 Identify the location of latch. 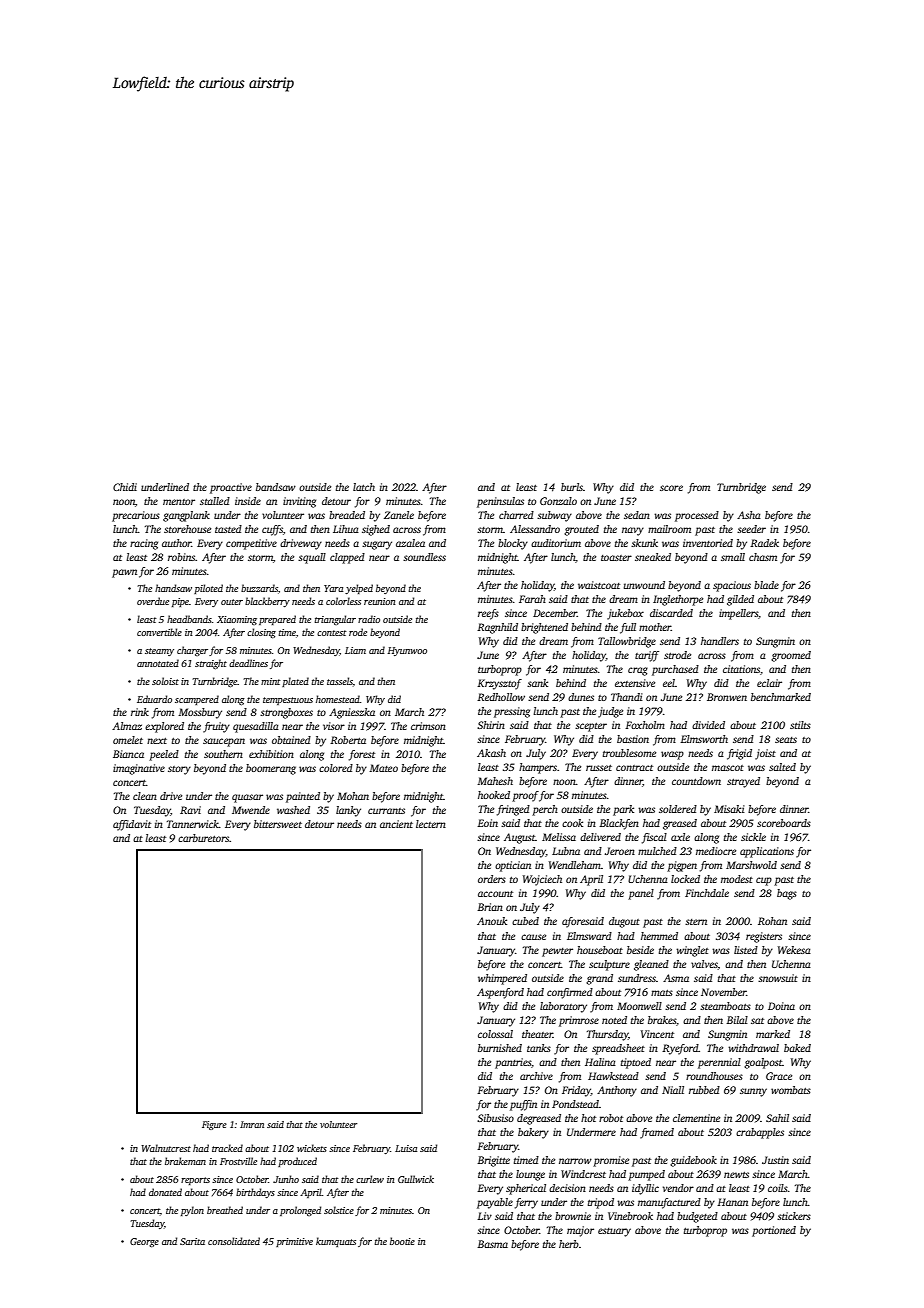
(364, 487).
